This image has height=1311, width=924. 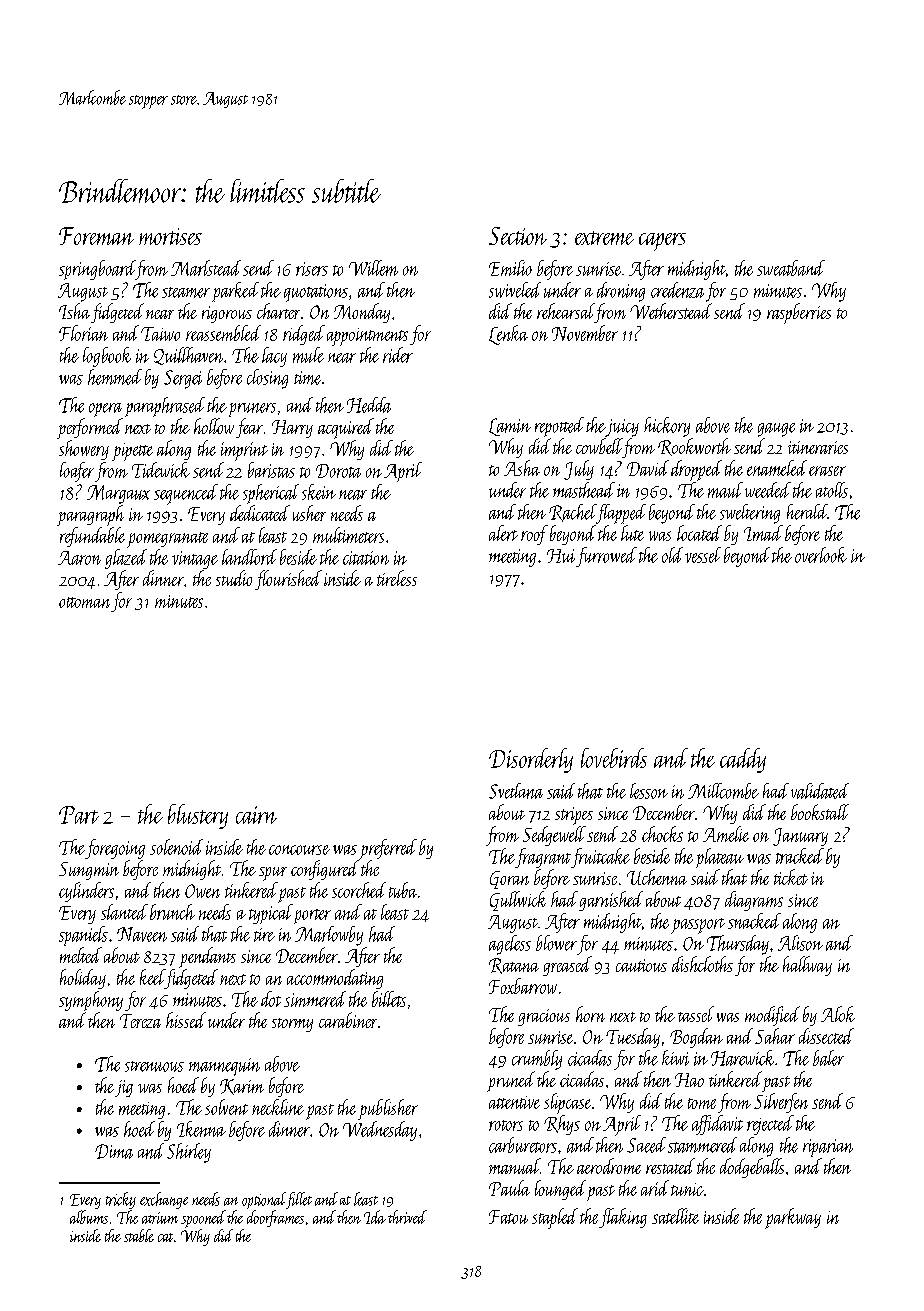 I want to click on affidavit, so click(x=717, y=1125).
